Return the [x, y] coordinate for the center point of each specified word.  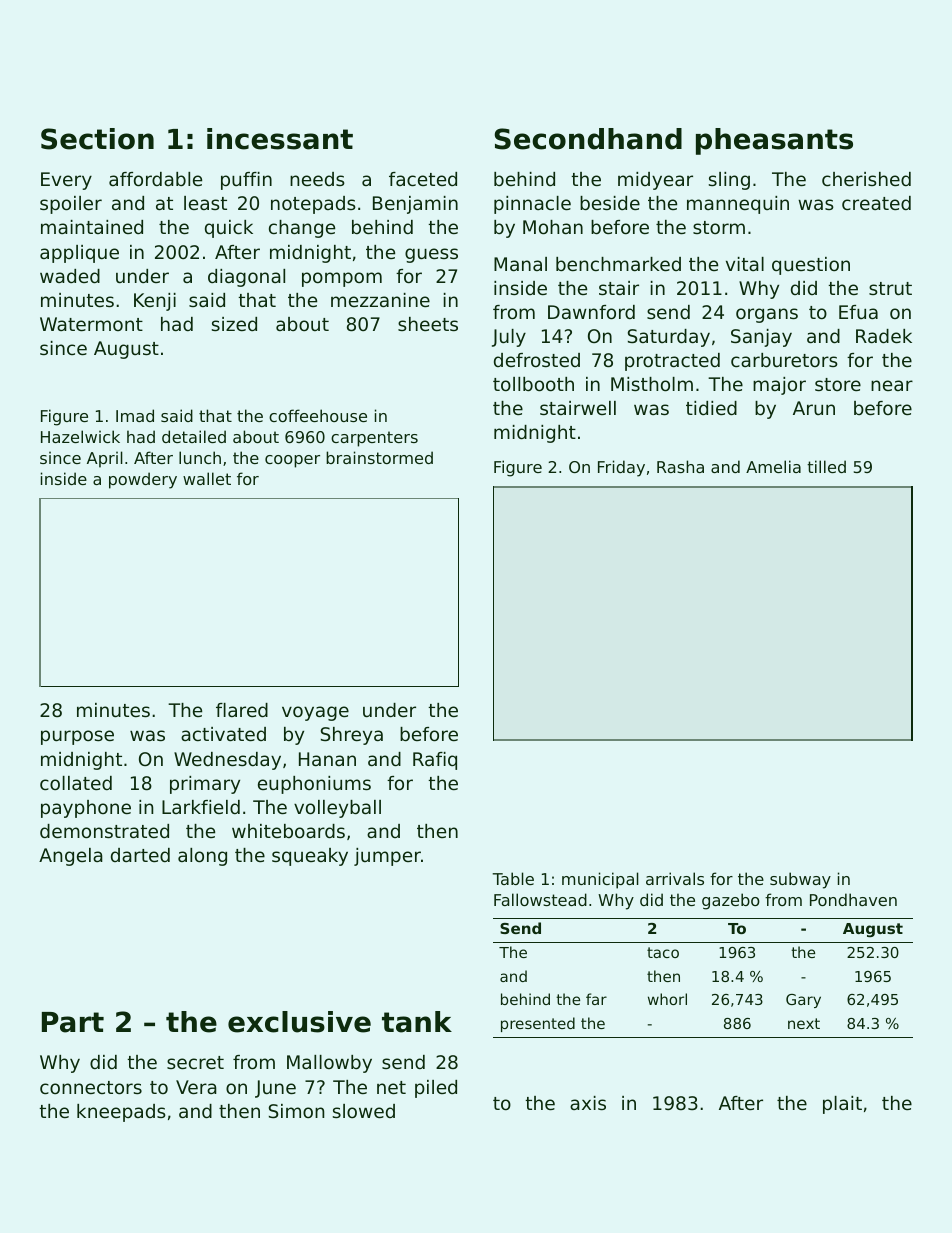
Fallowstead [540, 899]
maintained [92, 227]
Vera [196, 1087]
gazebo [731, 901]
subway [800, 880]
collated [76, 783]
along [202, 857]
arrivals [675, 878]
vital [745, 264]
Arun [814, 408]
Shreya [352, 736]
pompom [342, 279]
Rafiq [435, 761]
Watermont [91, 324]
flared [242, 710]
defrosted [537, 360]
